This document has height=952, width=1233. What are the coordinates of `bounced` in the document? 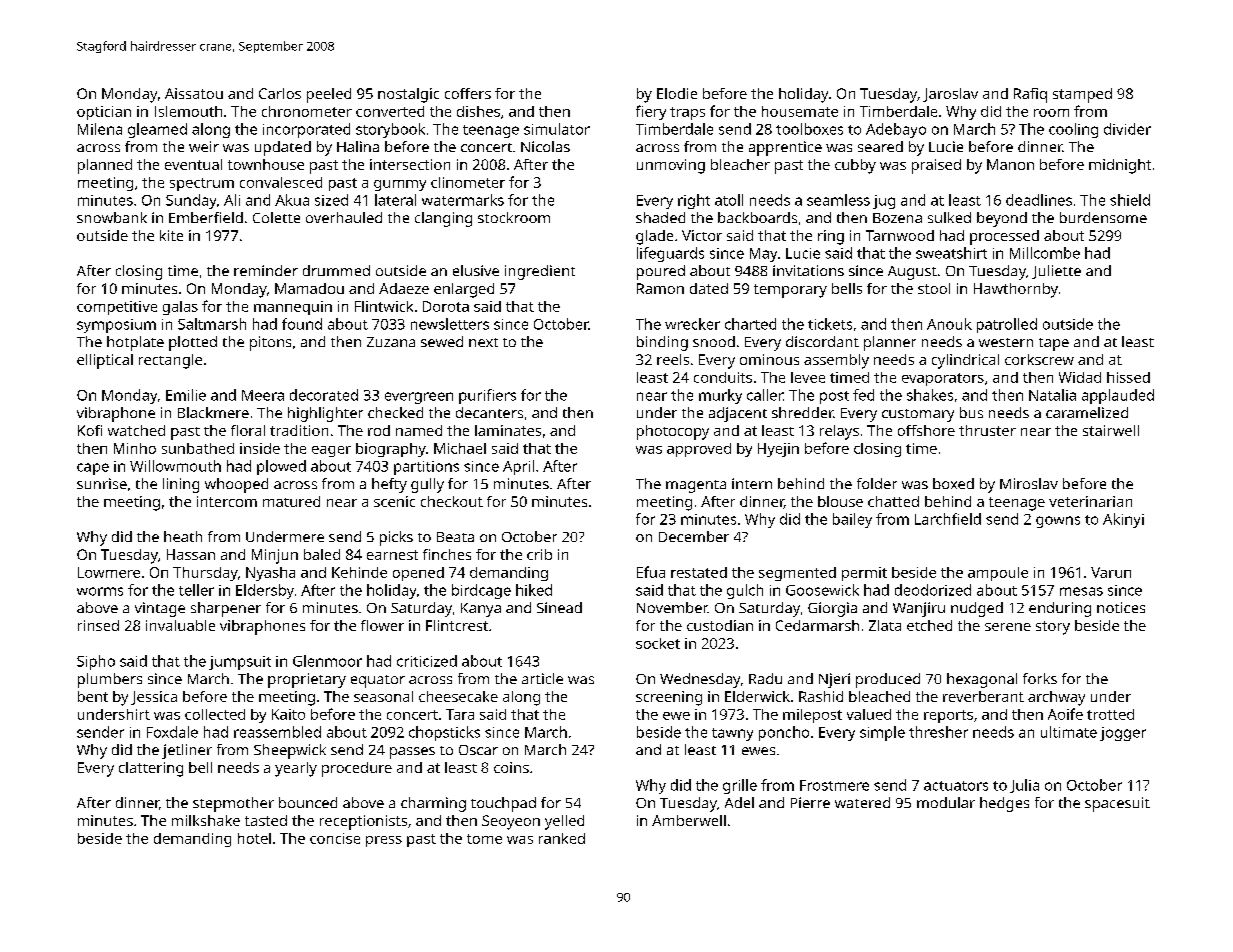 It's located at (308, 802).
